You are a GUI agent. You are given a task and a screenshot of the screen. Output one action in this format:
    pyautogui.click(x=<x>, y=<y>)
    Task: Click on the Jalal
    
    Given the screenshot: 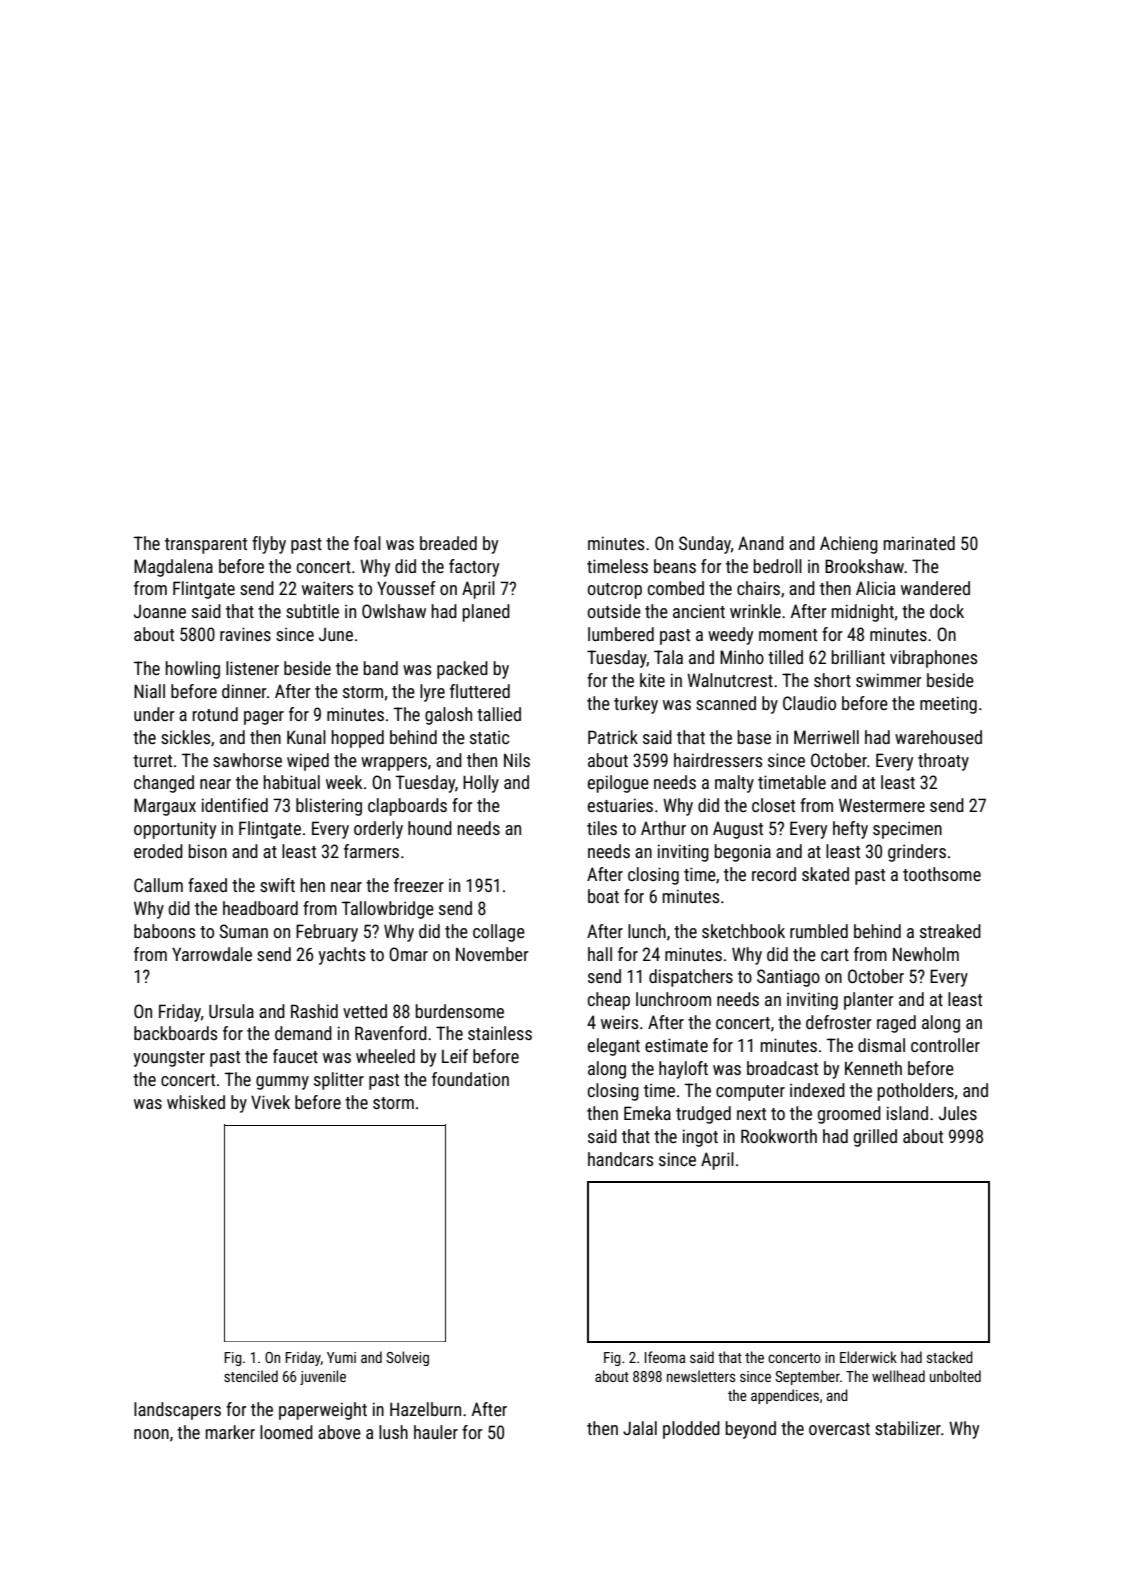 What is the action you would take?
    pyautogui.click(x=640, y=1428)
